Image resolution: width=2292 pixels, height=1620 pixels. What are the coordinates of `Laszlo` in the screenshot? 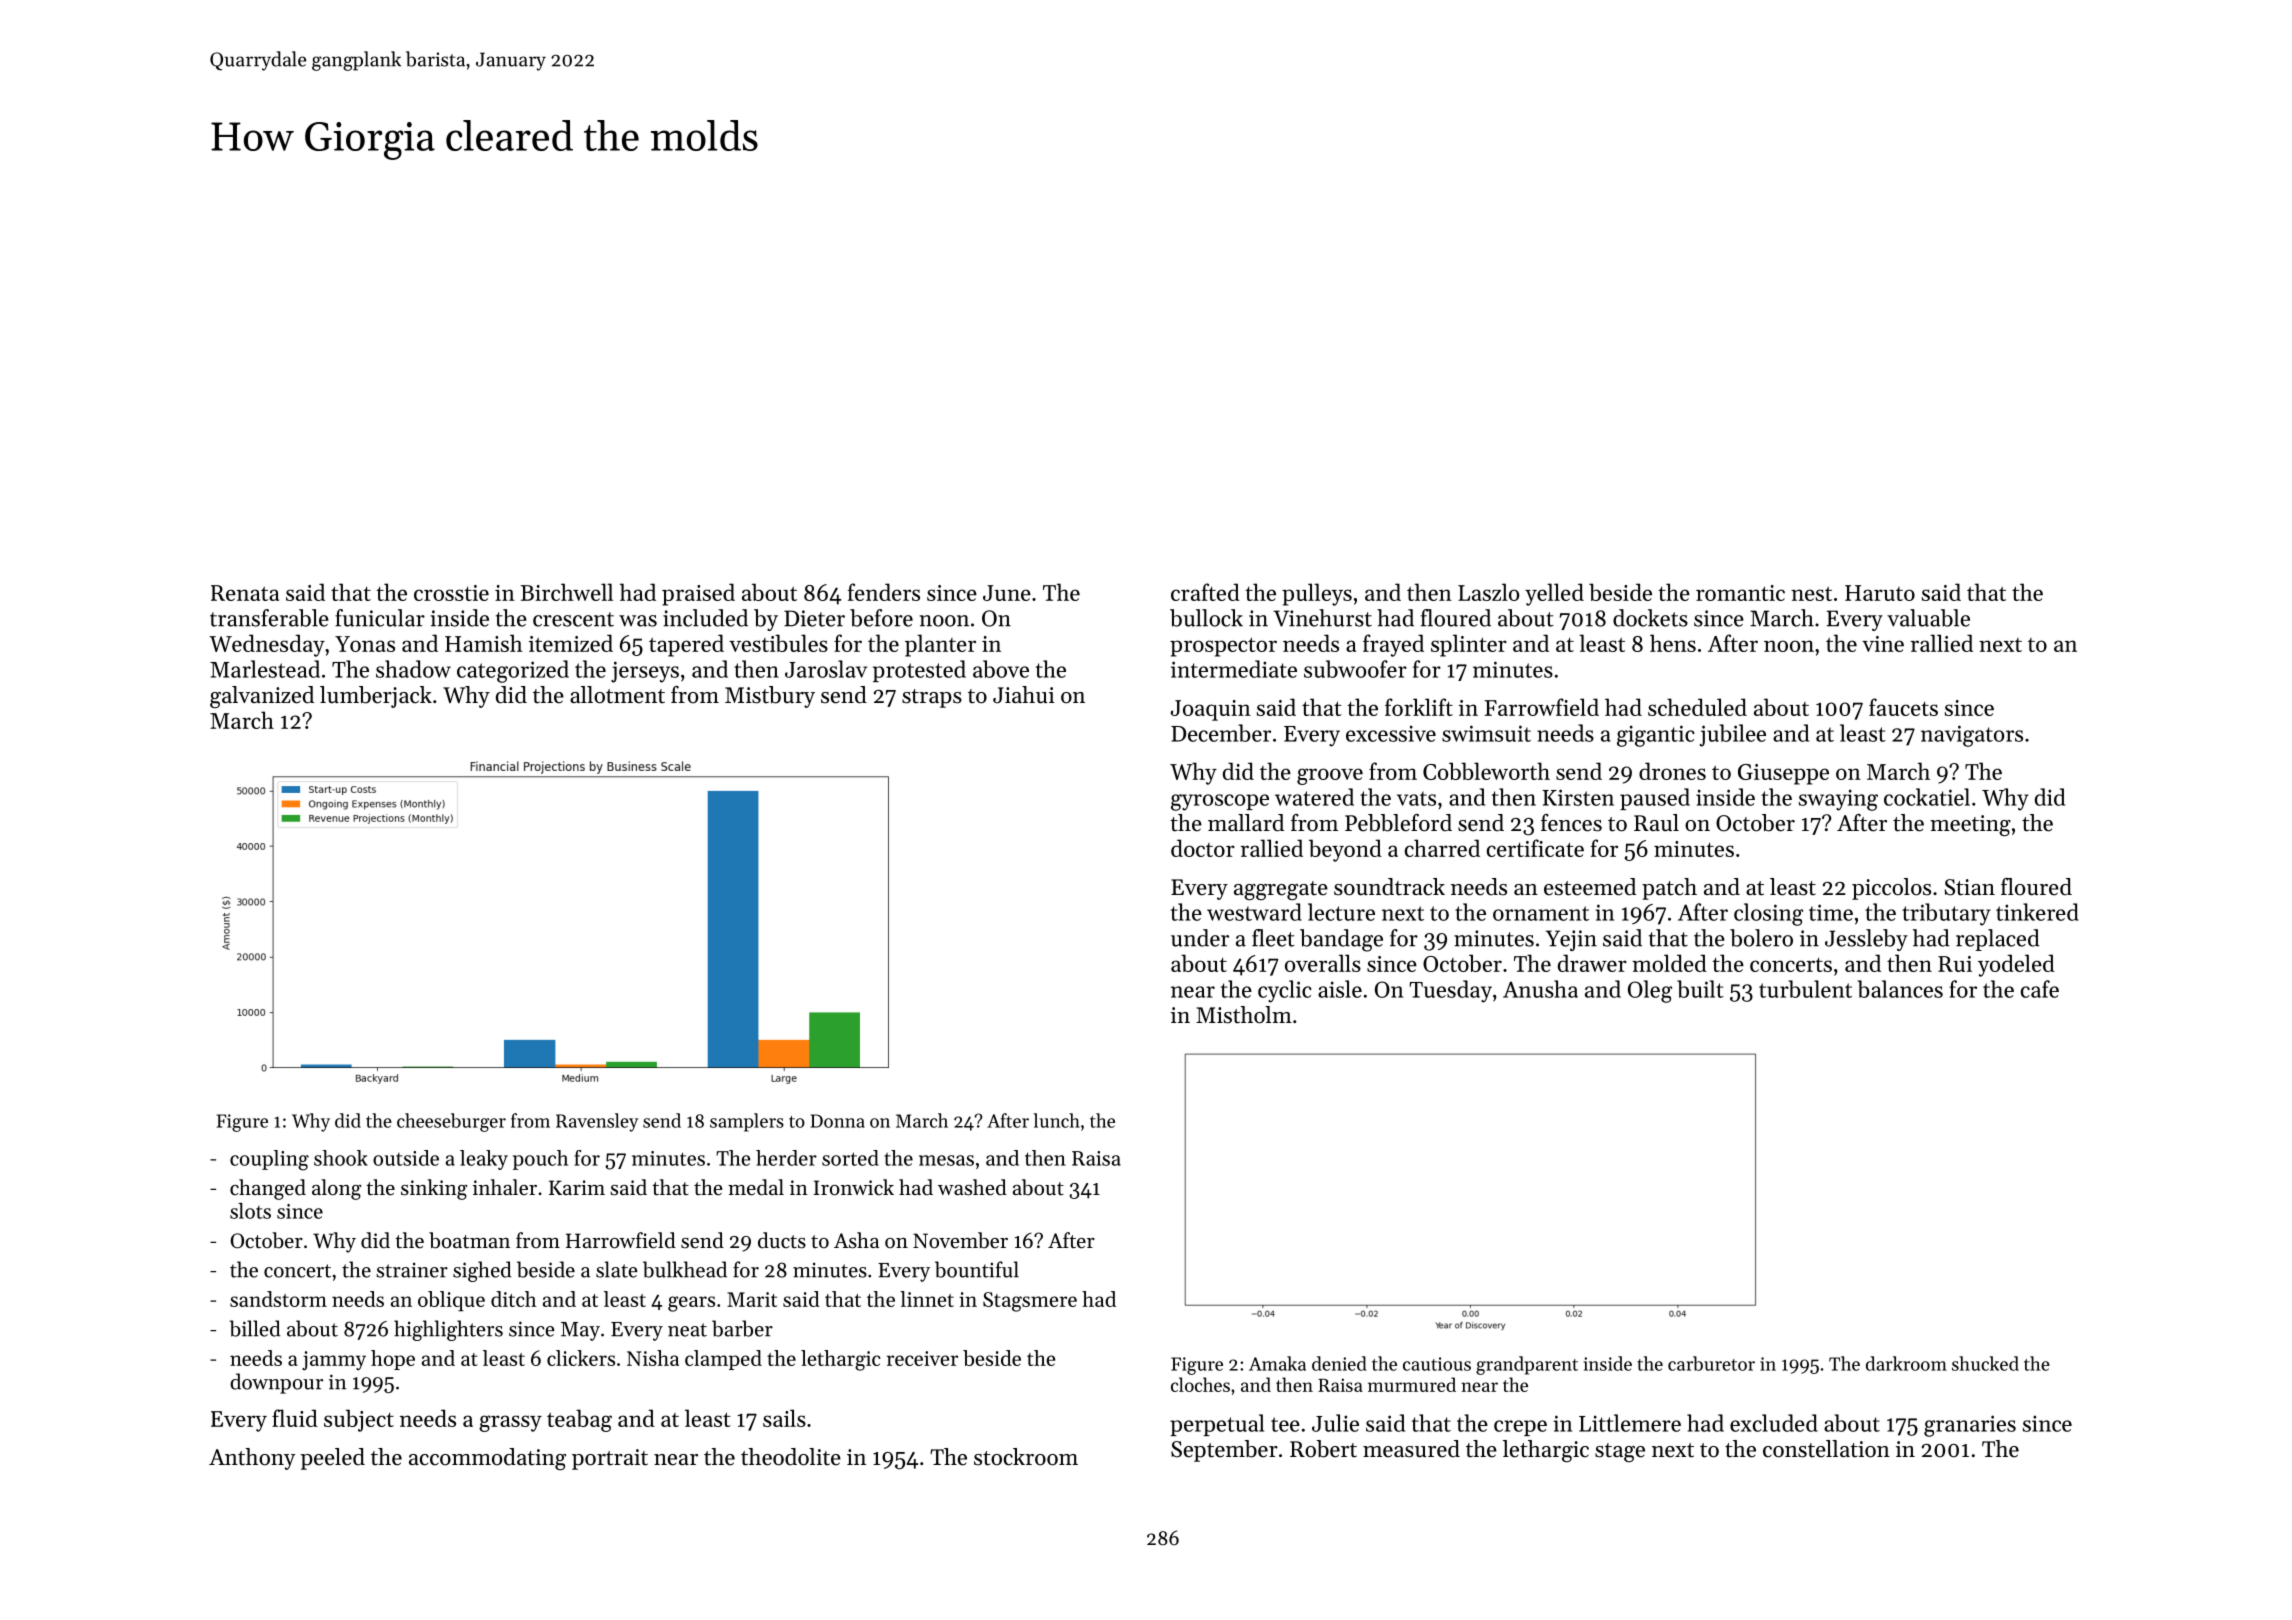 It's located at (1488, 592).
